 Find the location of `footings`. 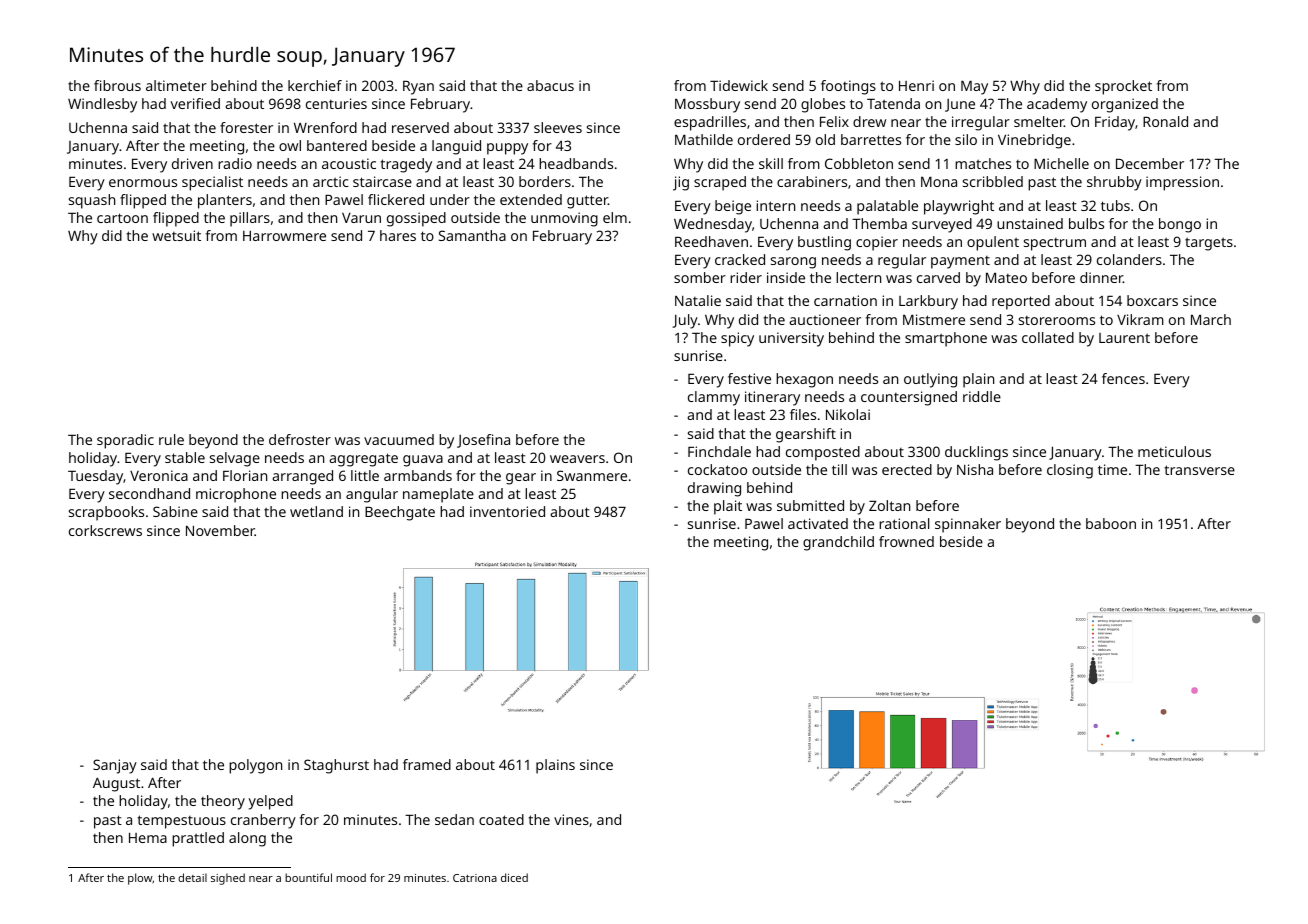

footings is located at coordinates (848, 87).
